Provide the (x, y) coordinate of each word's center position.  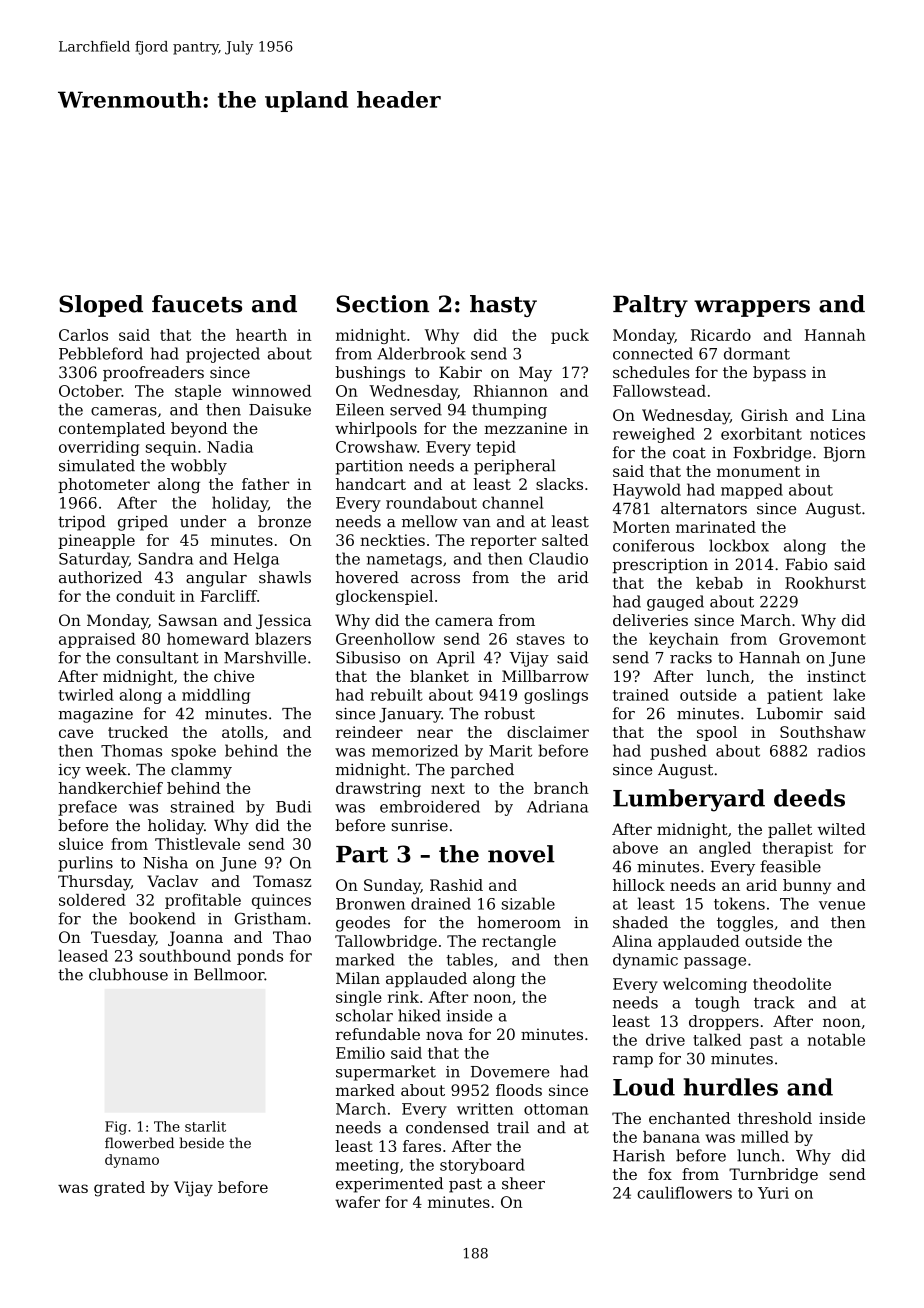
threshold (775, 1118)
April (456, 659)
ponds (260, 957)
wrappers (752, 308)
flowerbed (139, 1143)
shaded (640, 922)
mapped (752, 491)
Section (382, 304)
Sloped (101, 306)
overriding (99, 448)
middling (216, 696)
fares (422, 1146)
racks (691, 657)
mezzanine (525, 428)
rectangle (519, 942)
